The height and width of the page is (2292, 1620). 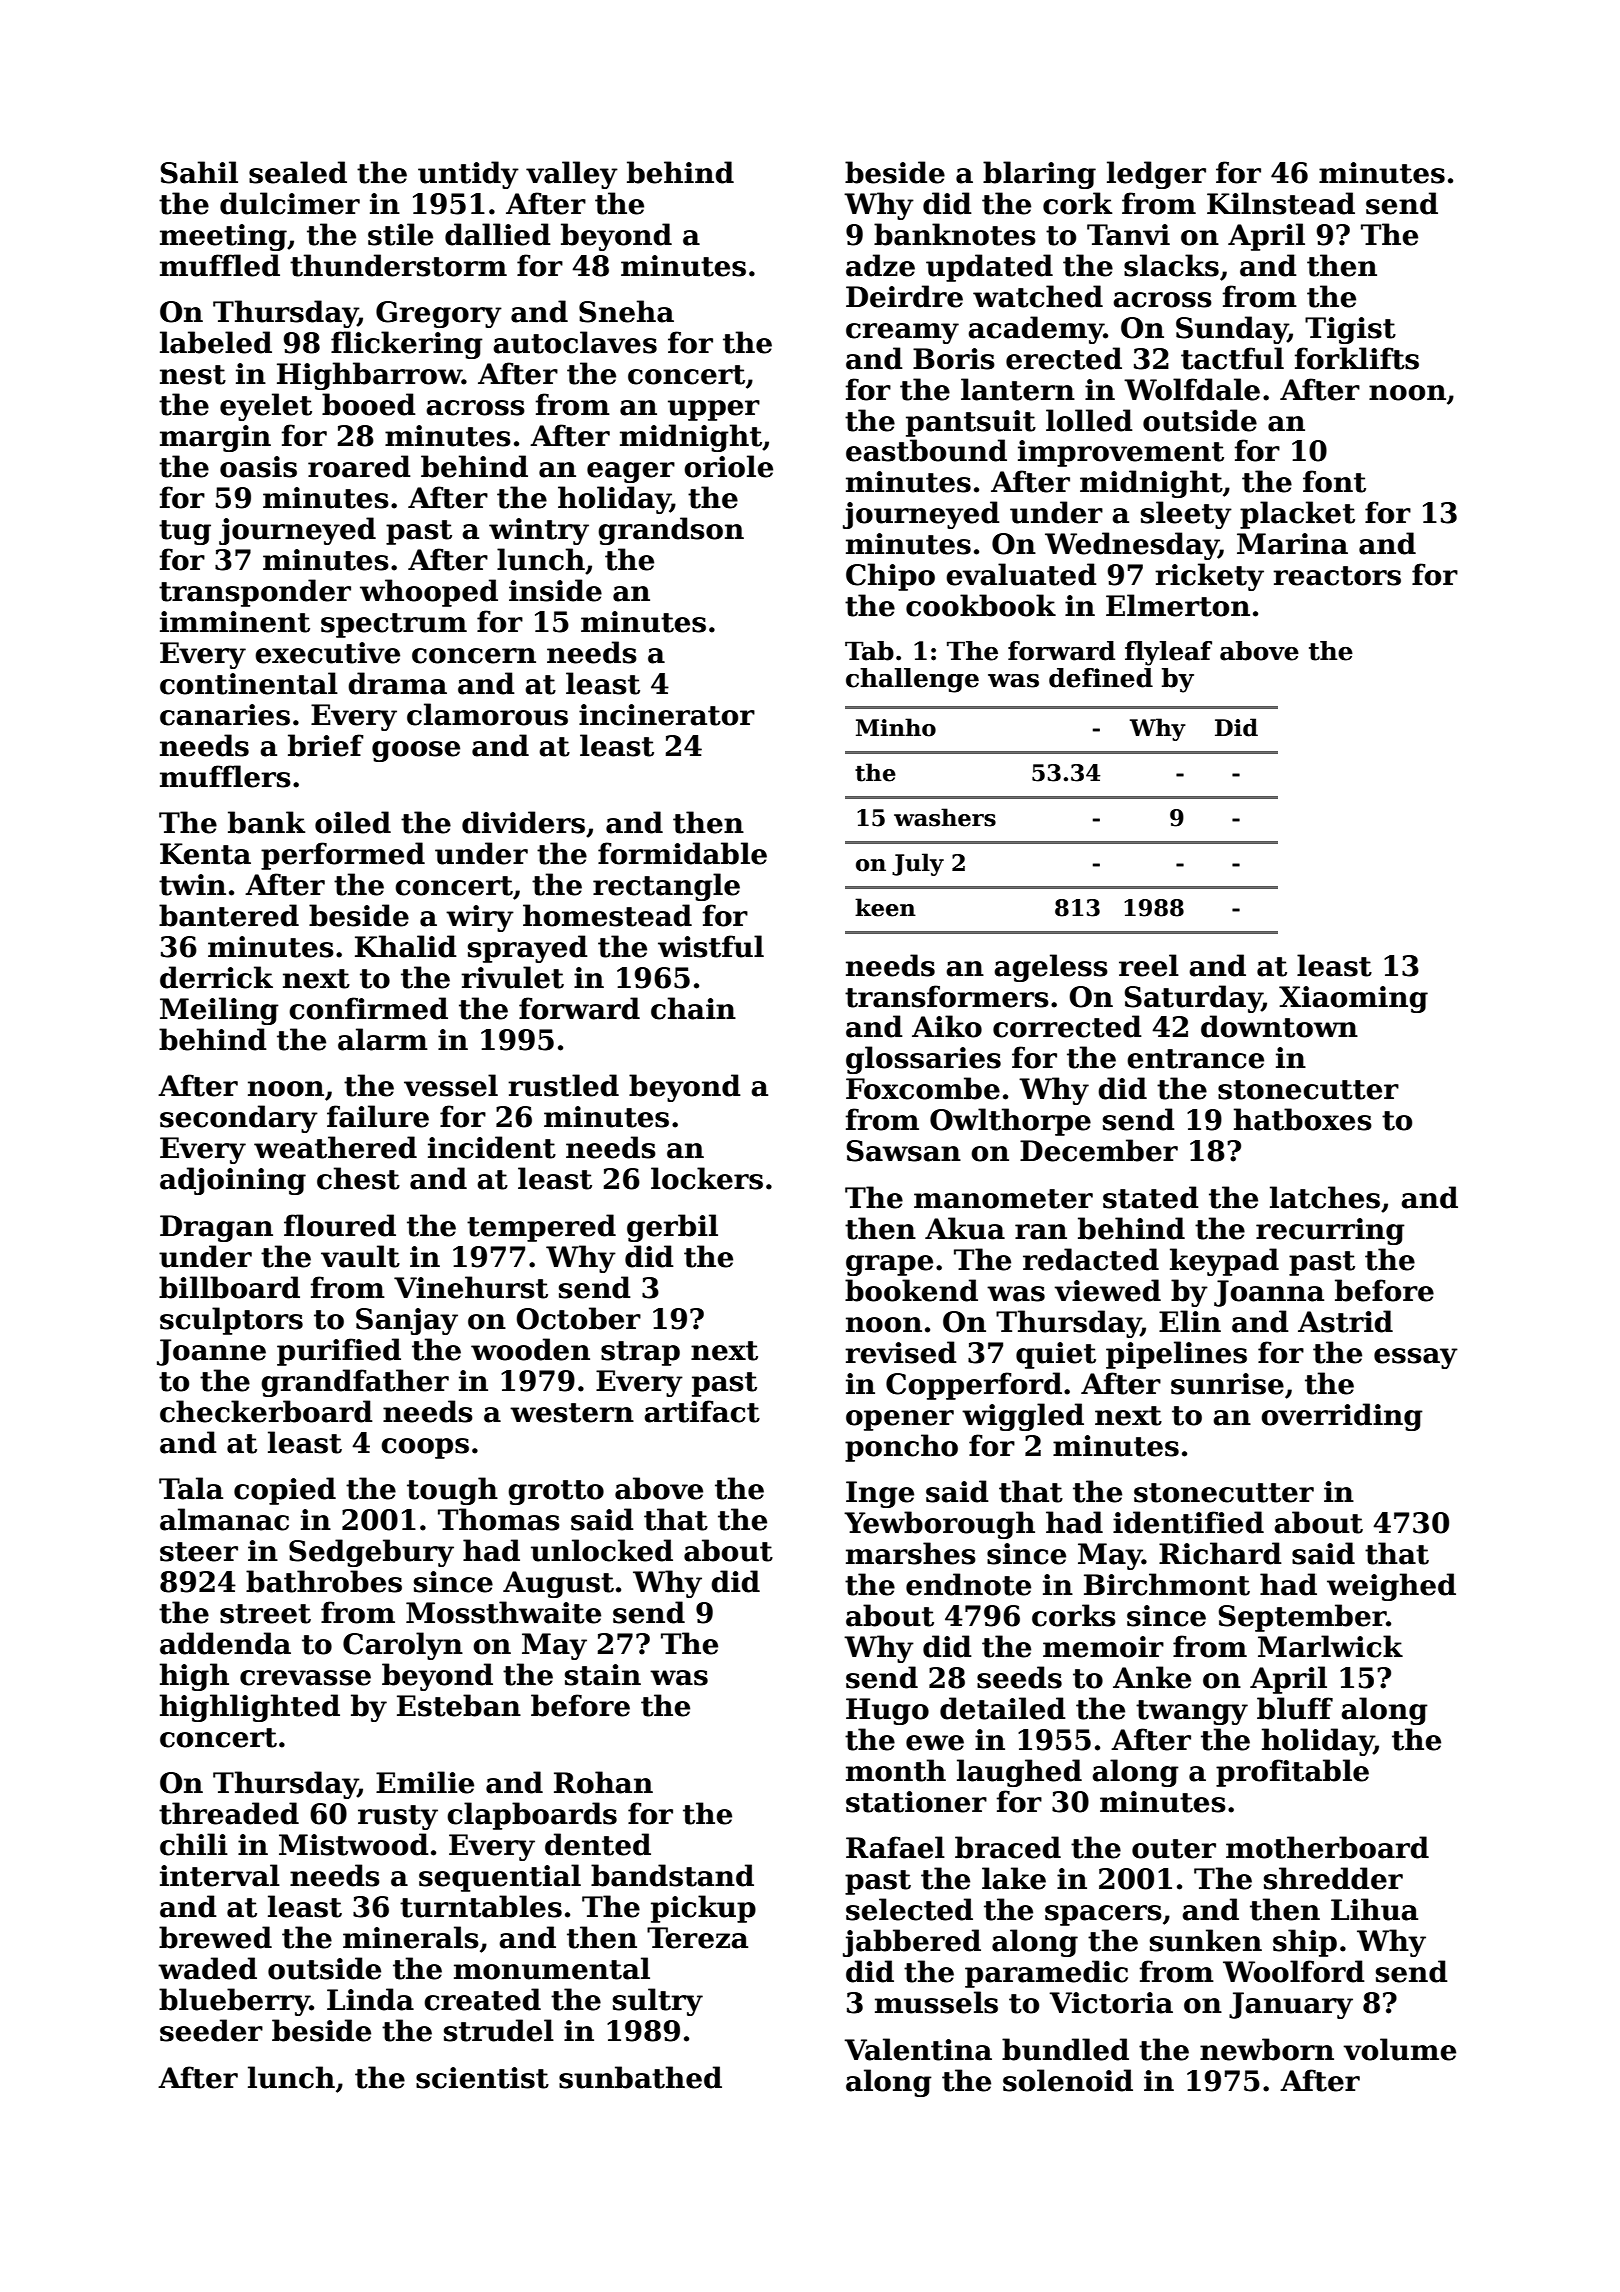 I want to click on Chipo, so click(x=890, y=577).
